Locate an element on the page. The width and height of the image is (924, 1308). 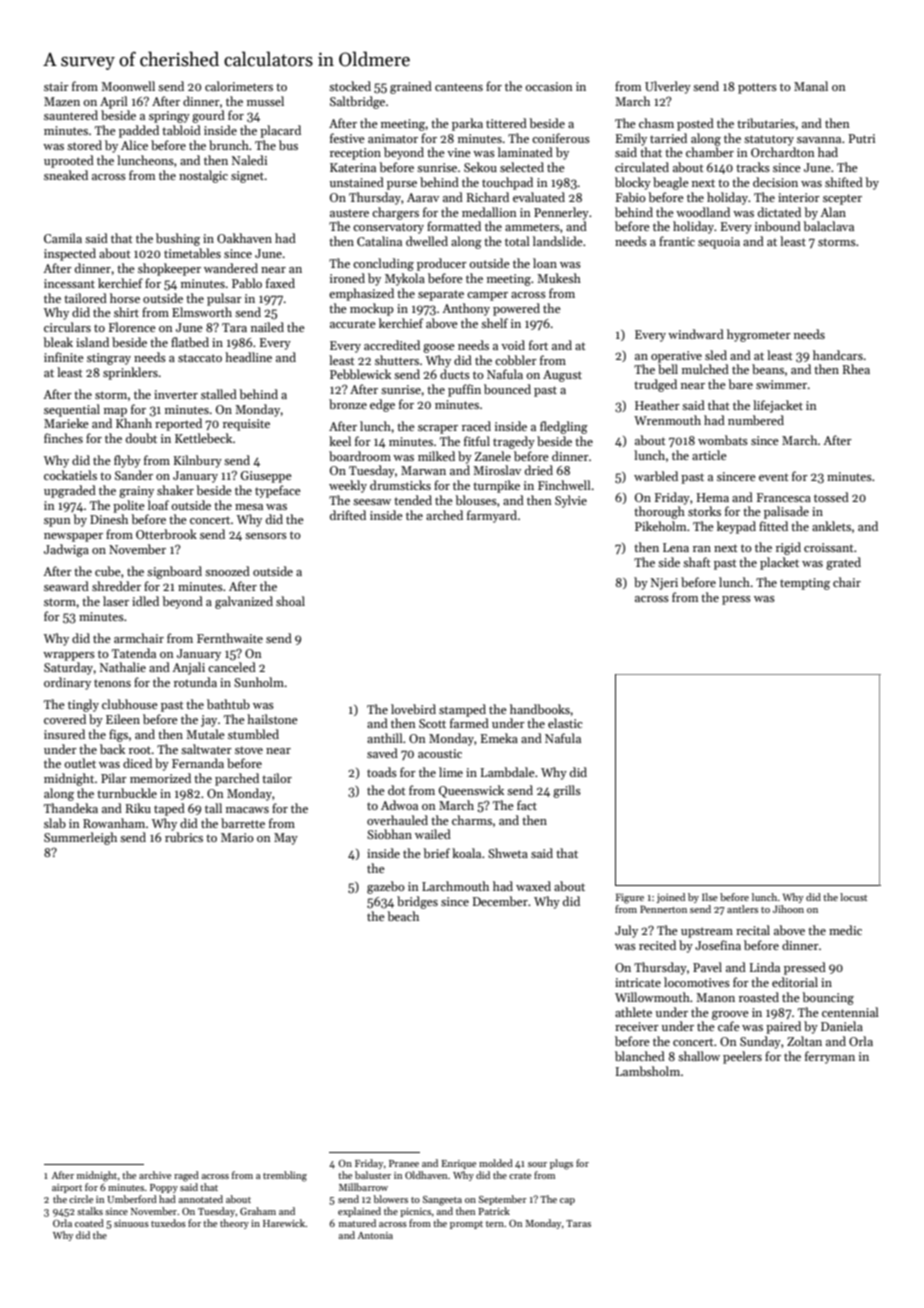
tracks is located at coordinates (753, 167).
